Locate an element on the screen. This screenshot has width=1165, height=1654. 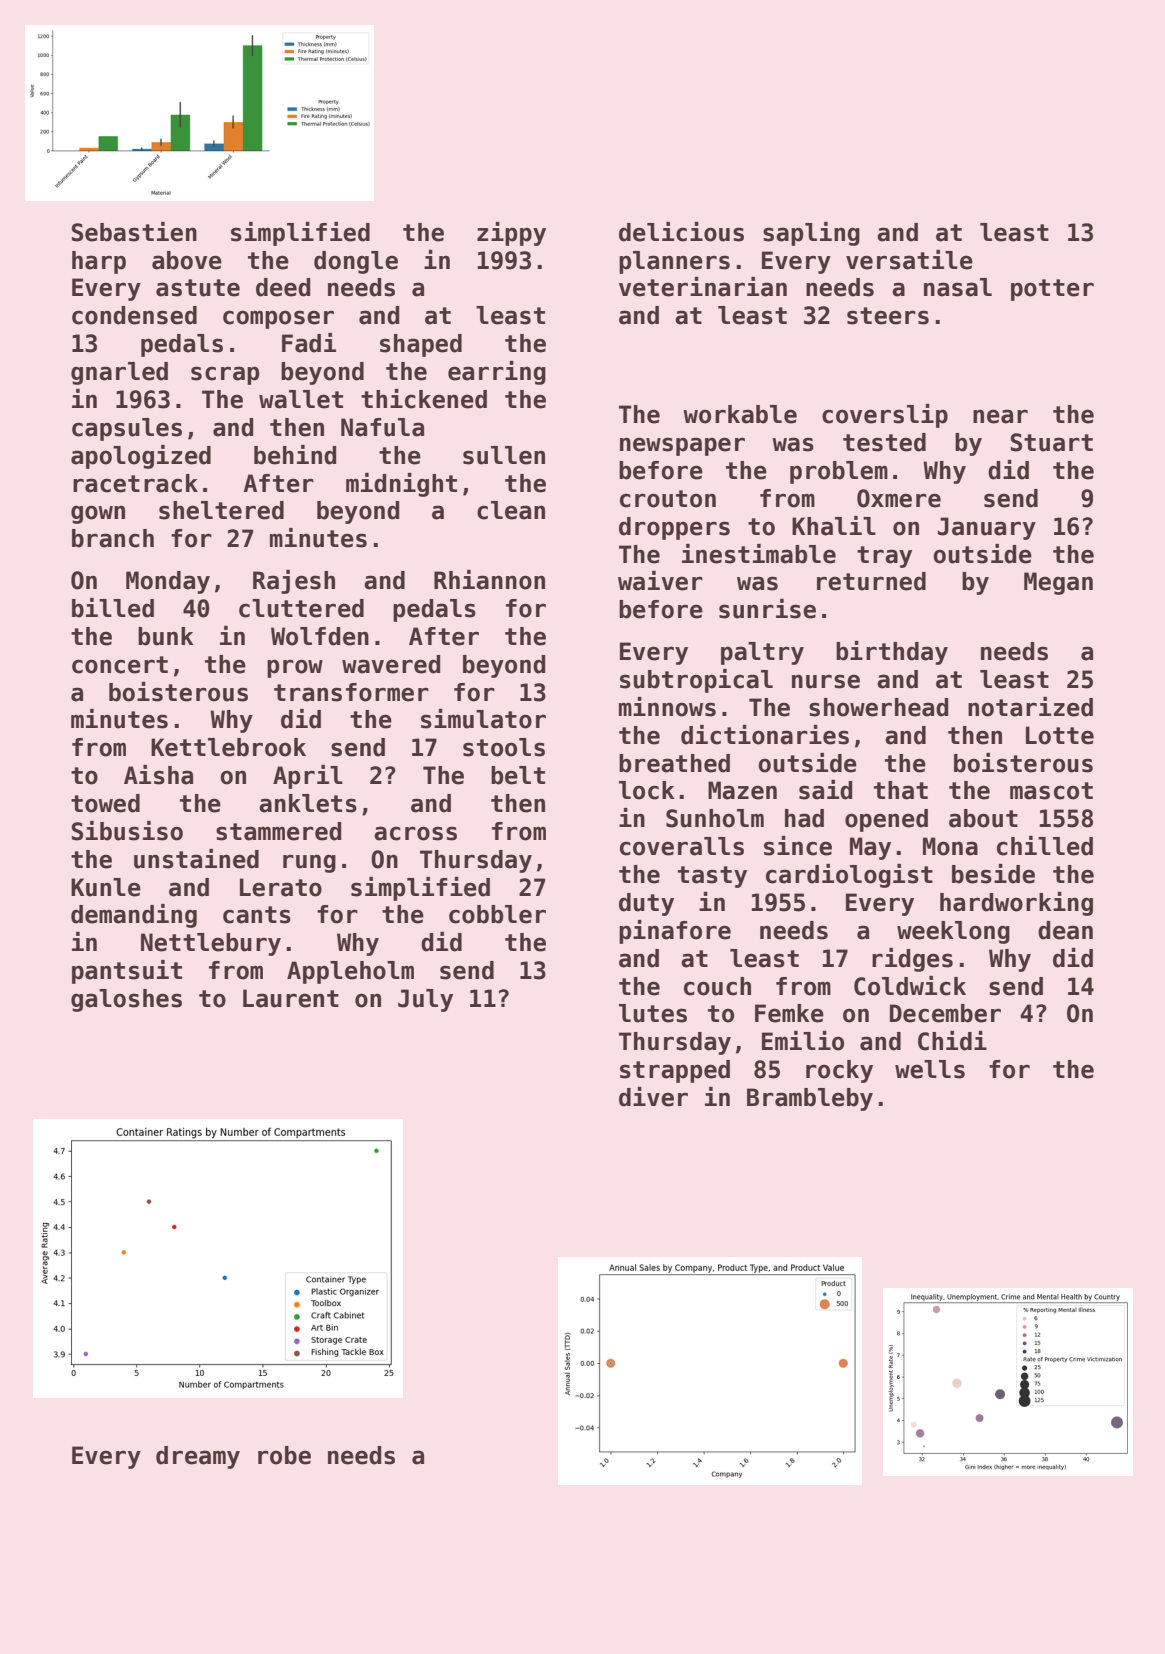
Lerato is located at coordinates (281, 887).
